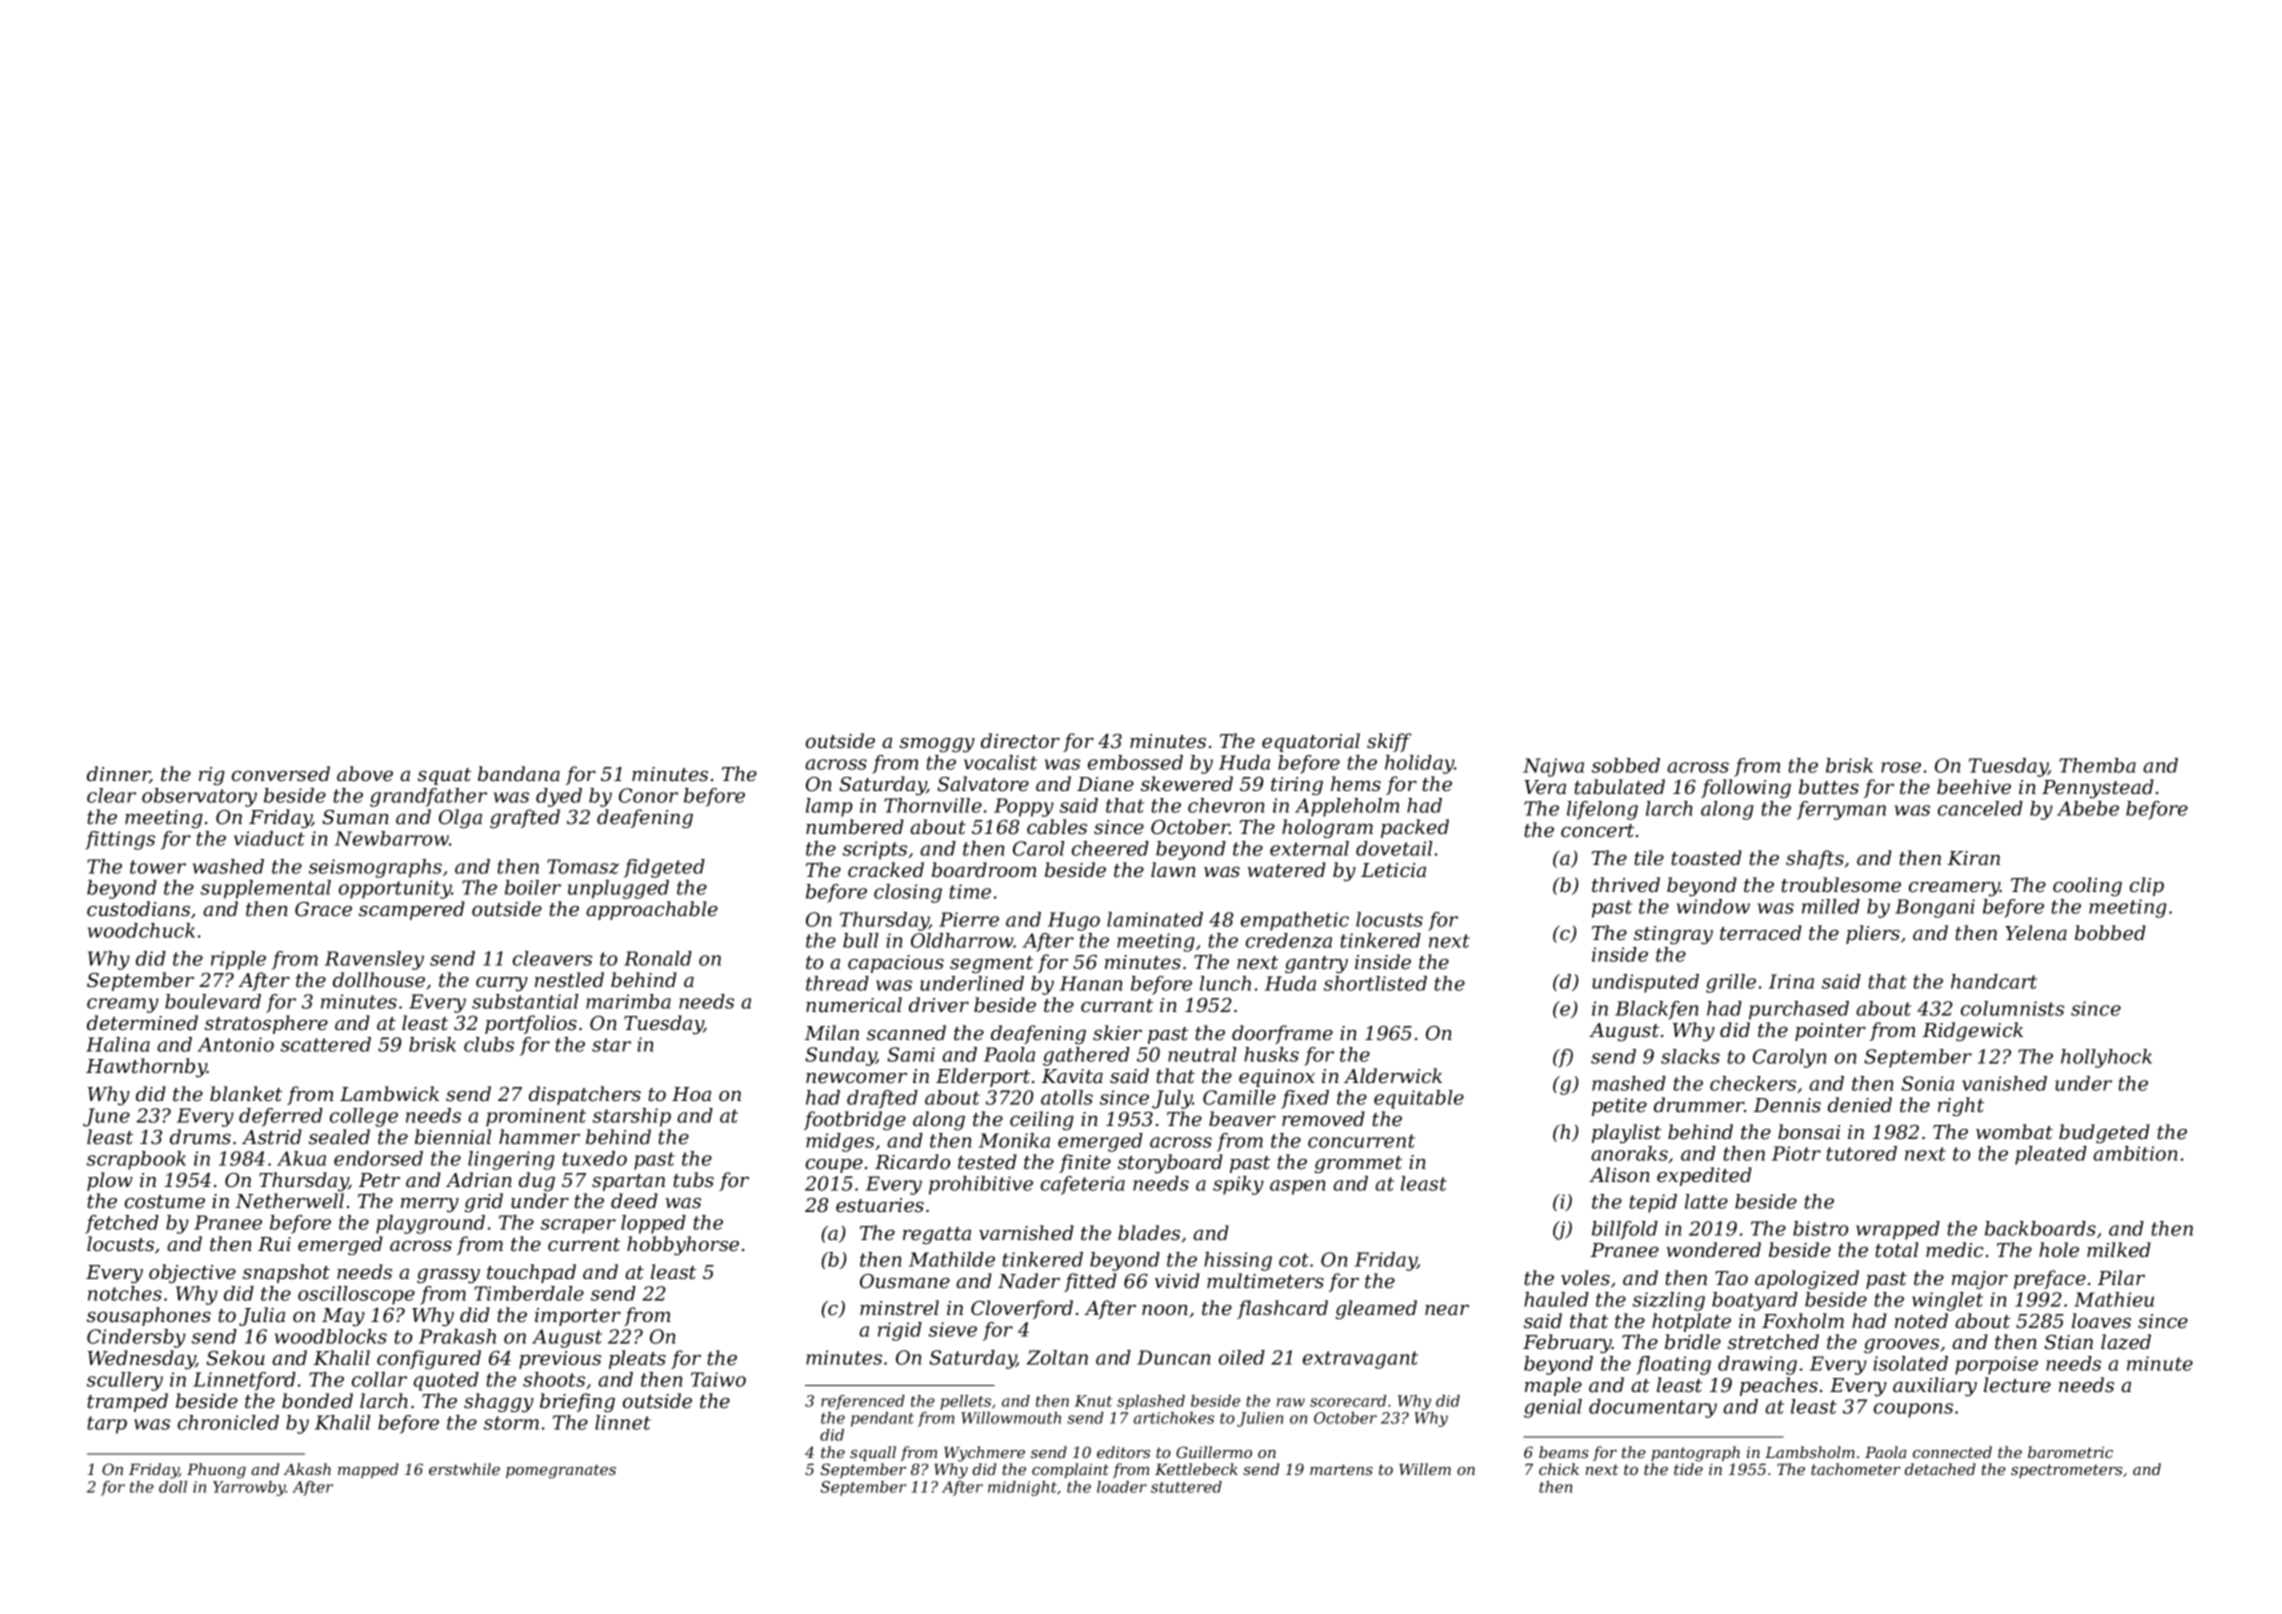  I want to click on tuxedo, so click(594, 1158).
